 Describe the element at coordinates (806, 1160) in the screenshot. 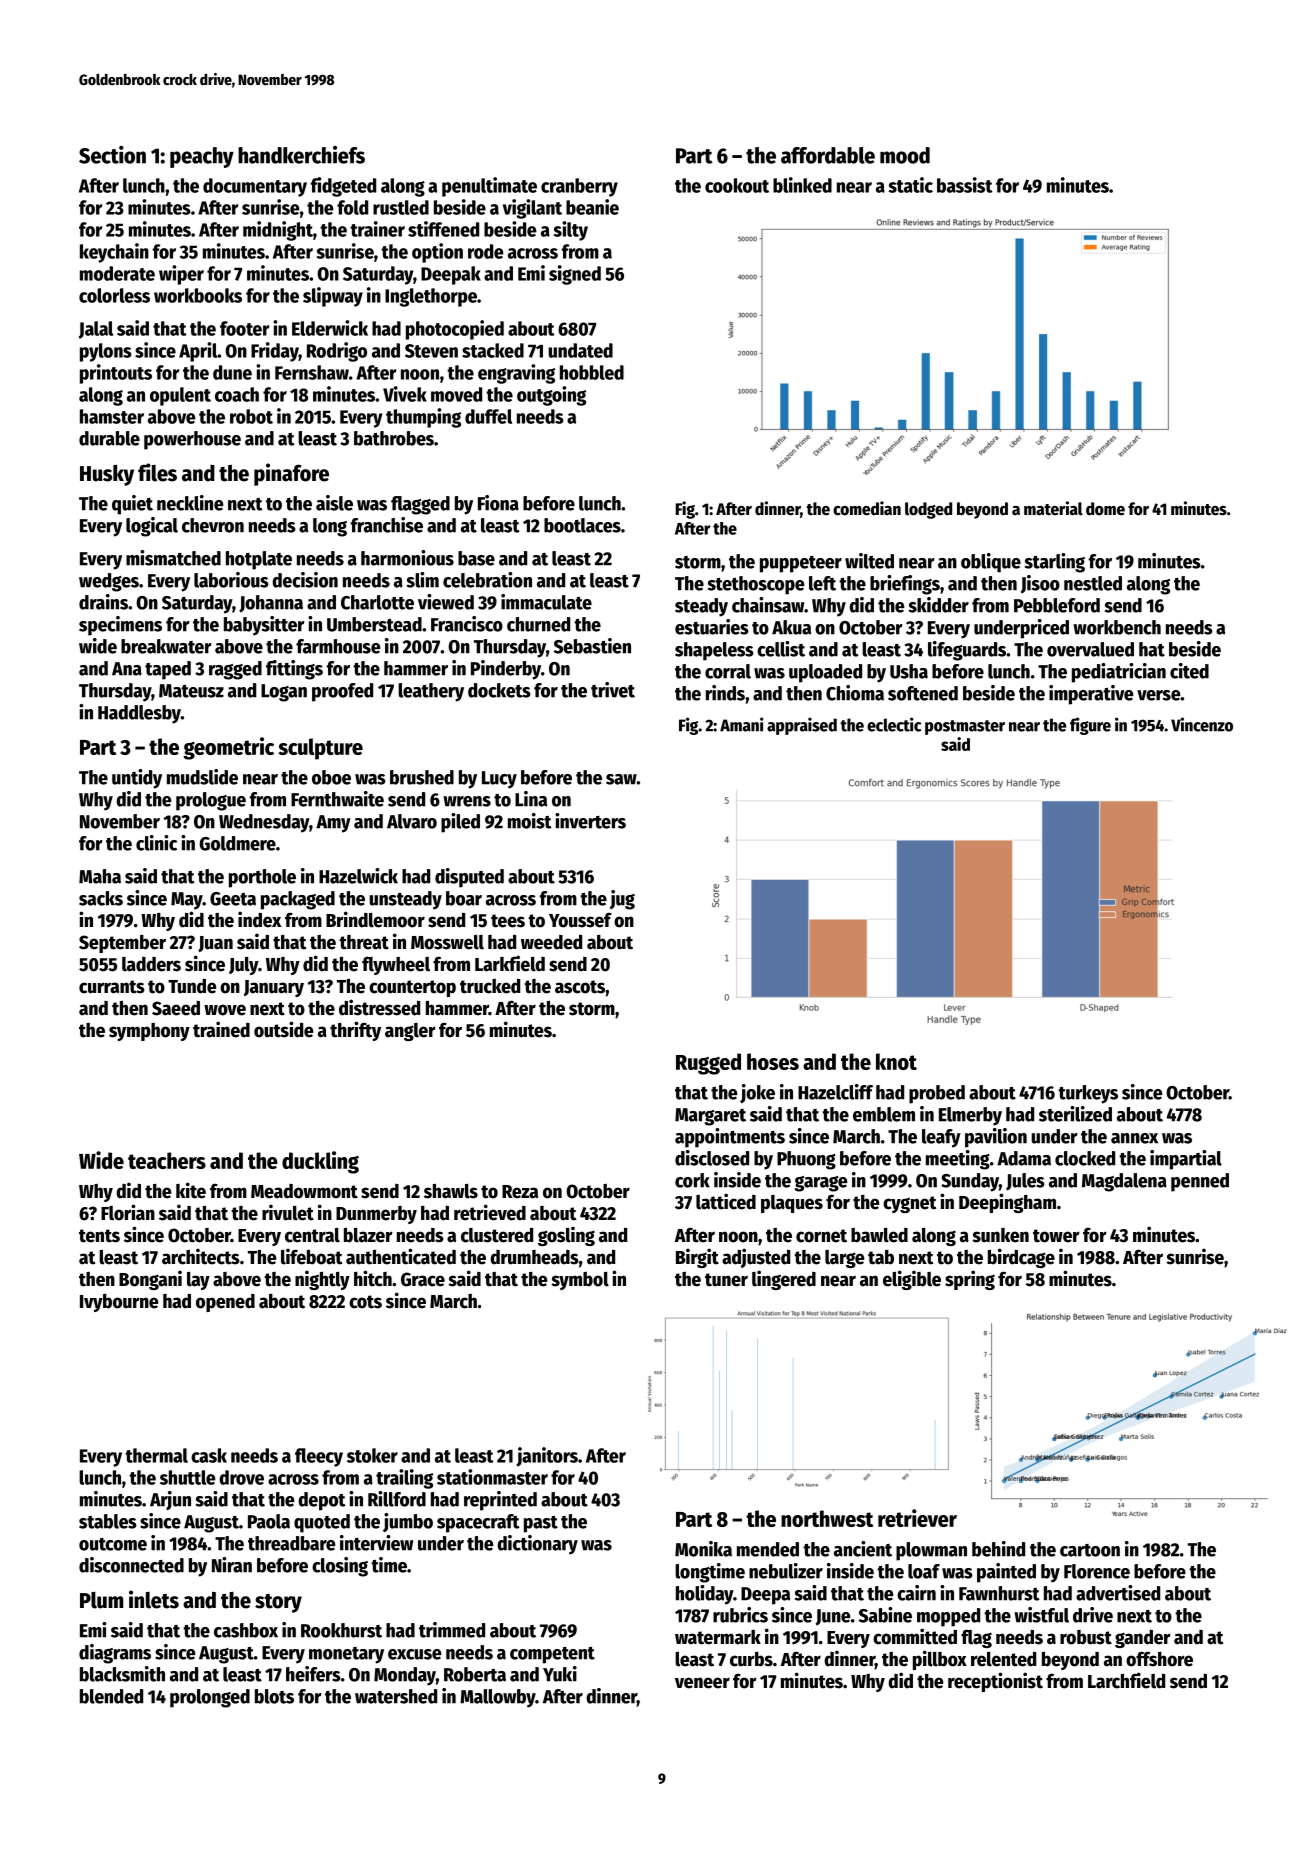

I see `Phuong` at that location.
